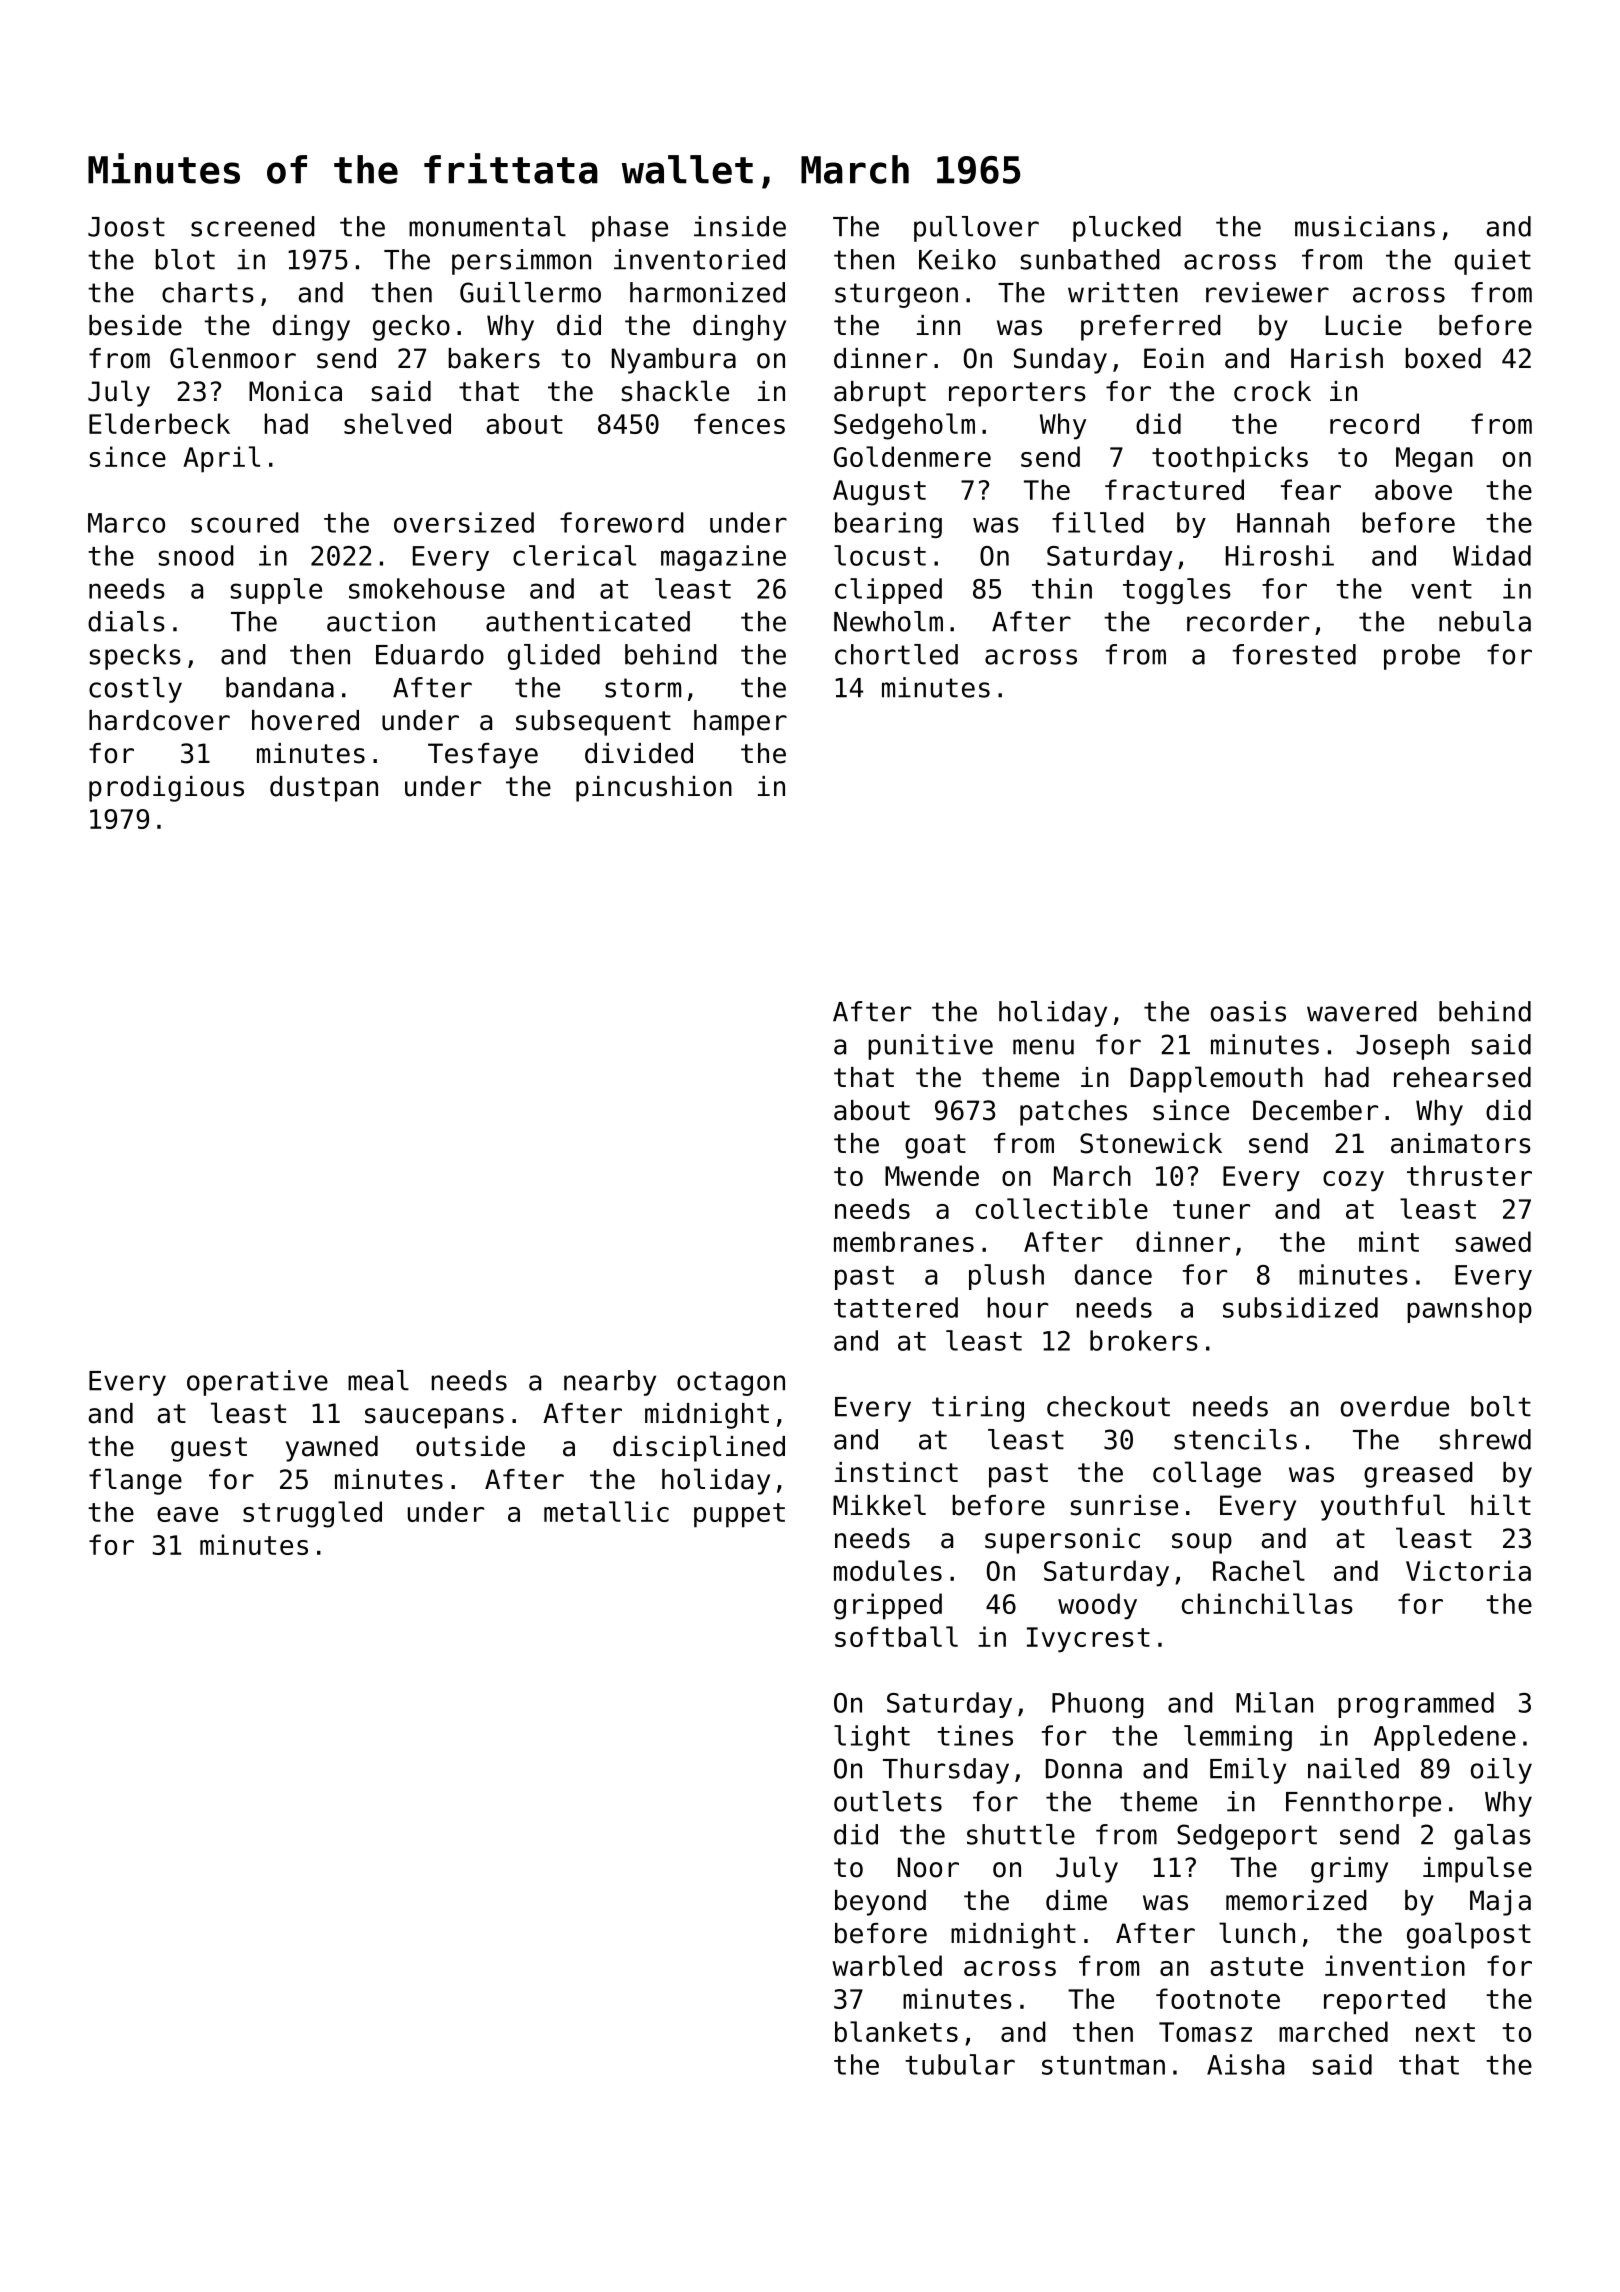 Image resolution: width=1620 pixels, height=2292 pixels. Describe the element at coordinates (1043, 1047) in the screenshot. I see `menu` at that location.
